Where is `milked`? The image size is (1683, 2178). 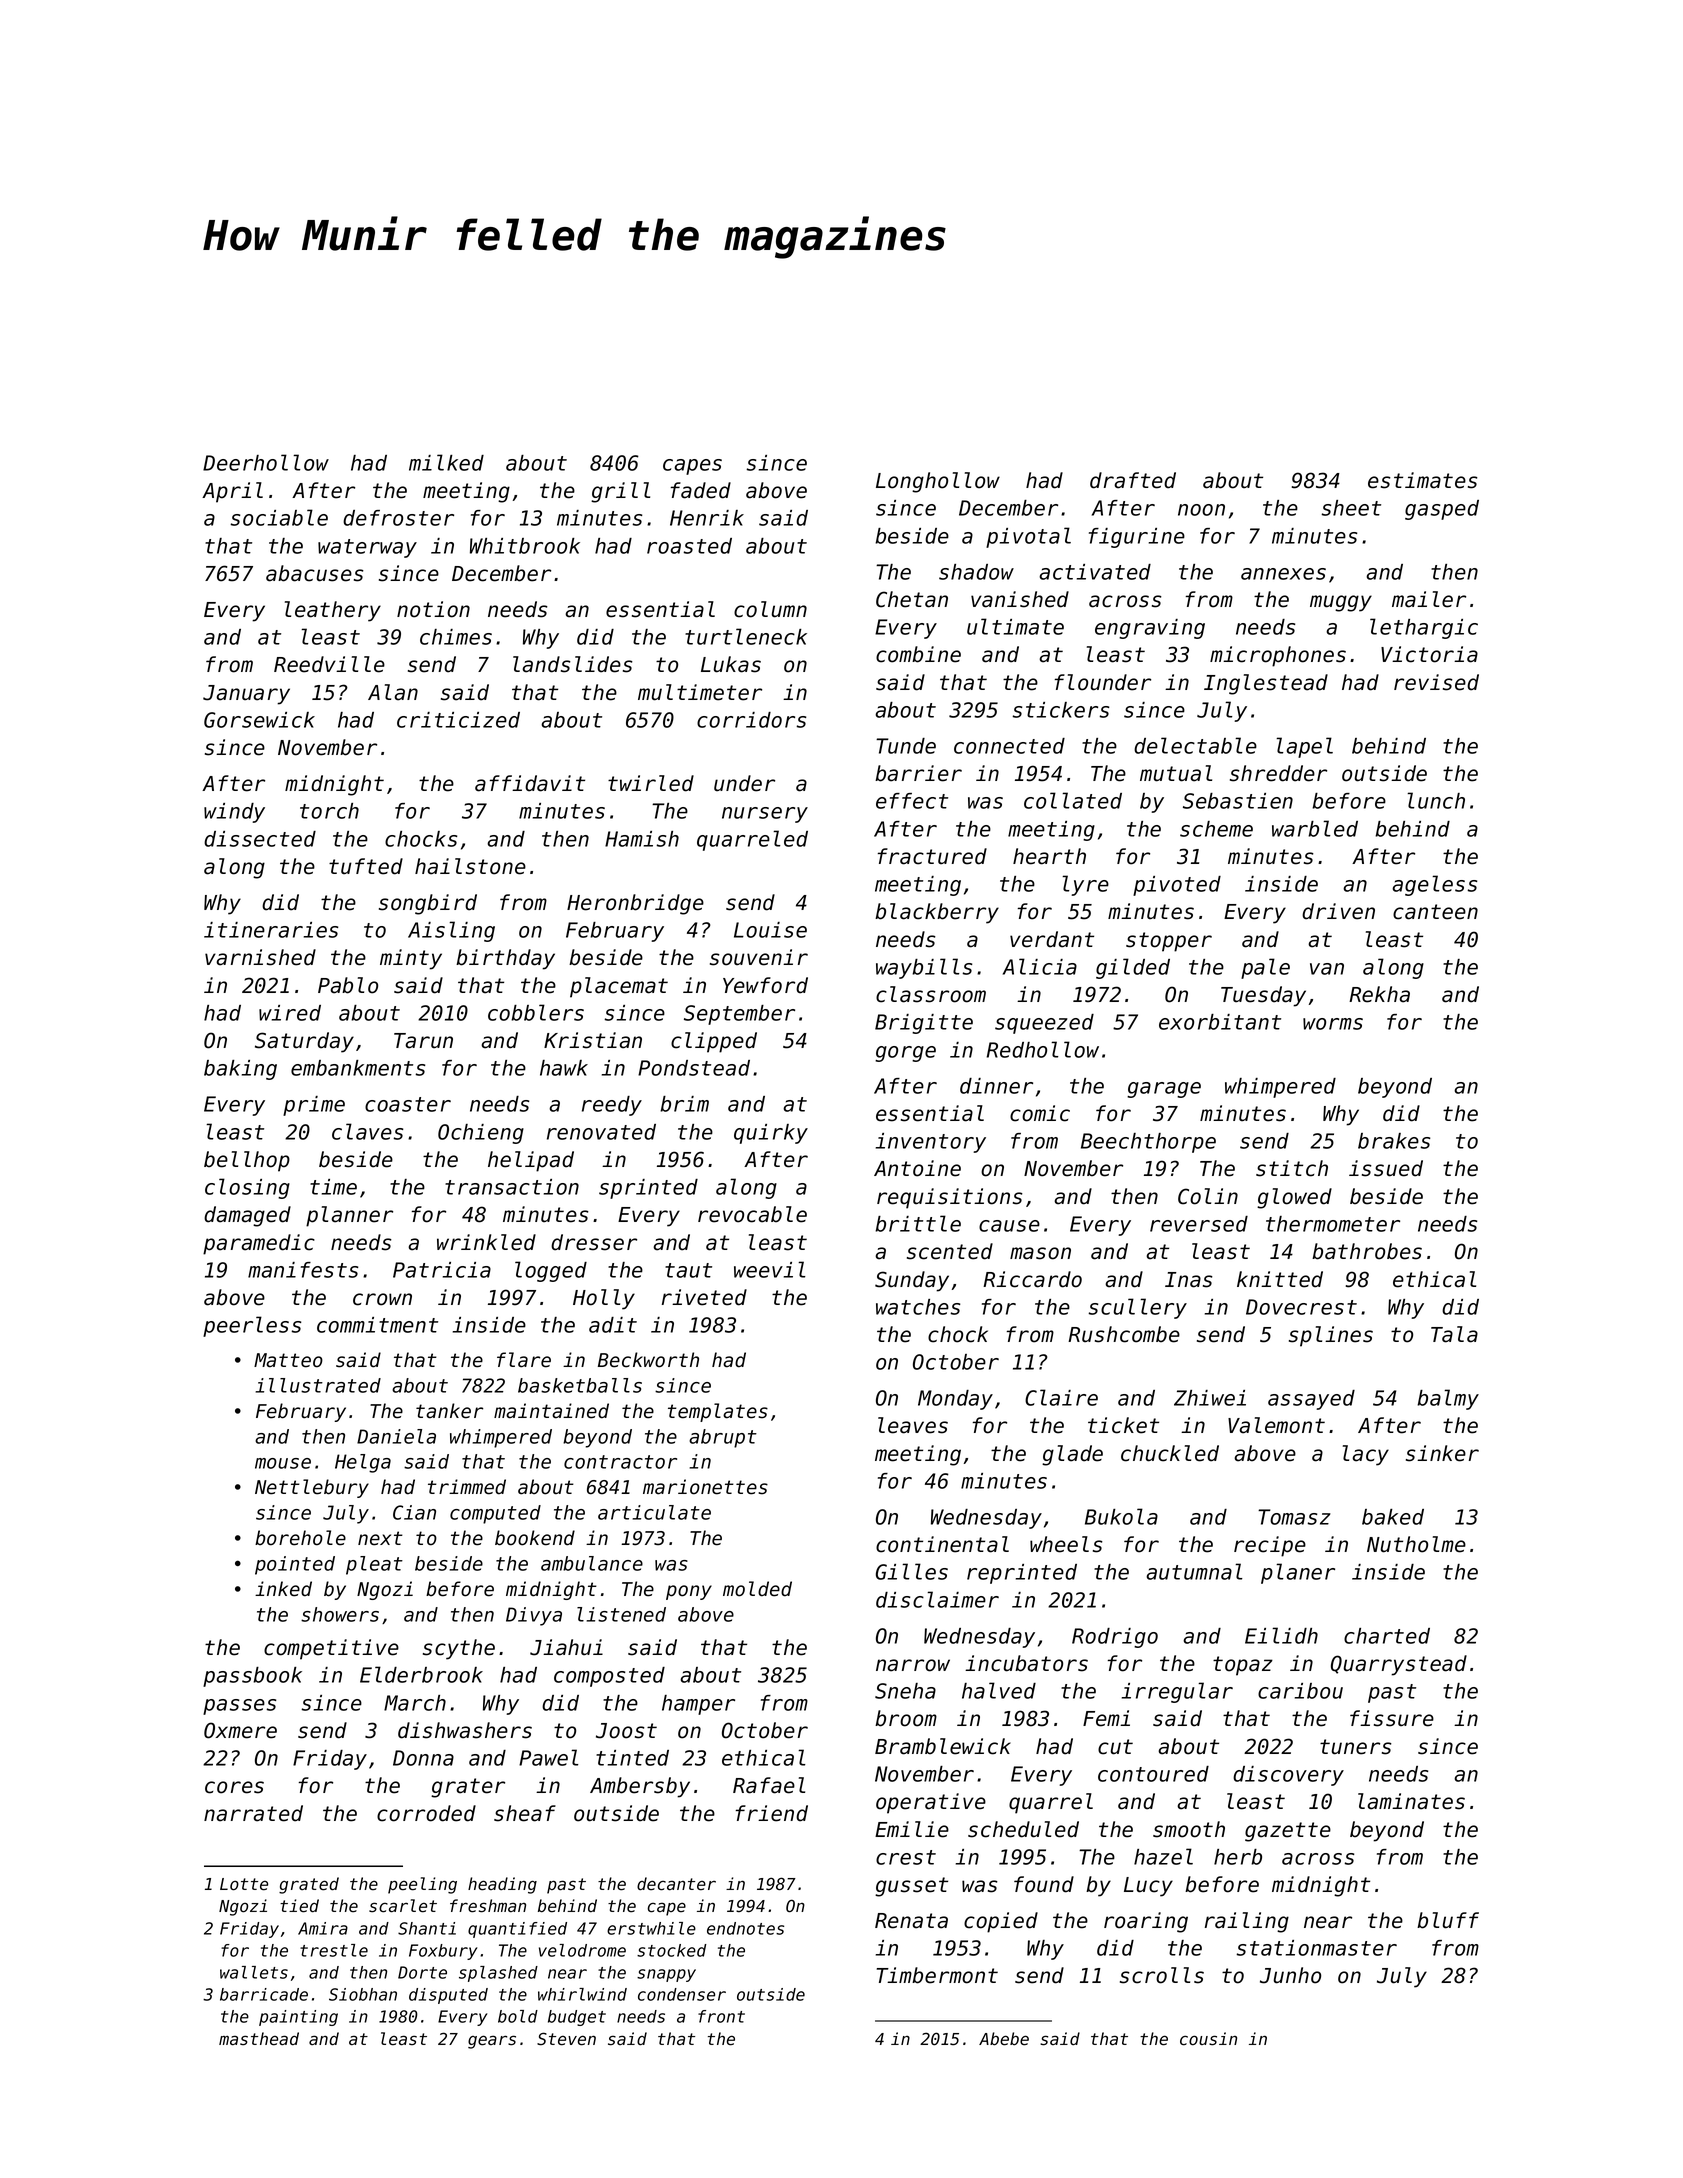 milked is located at coordinates (446, 462).
